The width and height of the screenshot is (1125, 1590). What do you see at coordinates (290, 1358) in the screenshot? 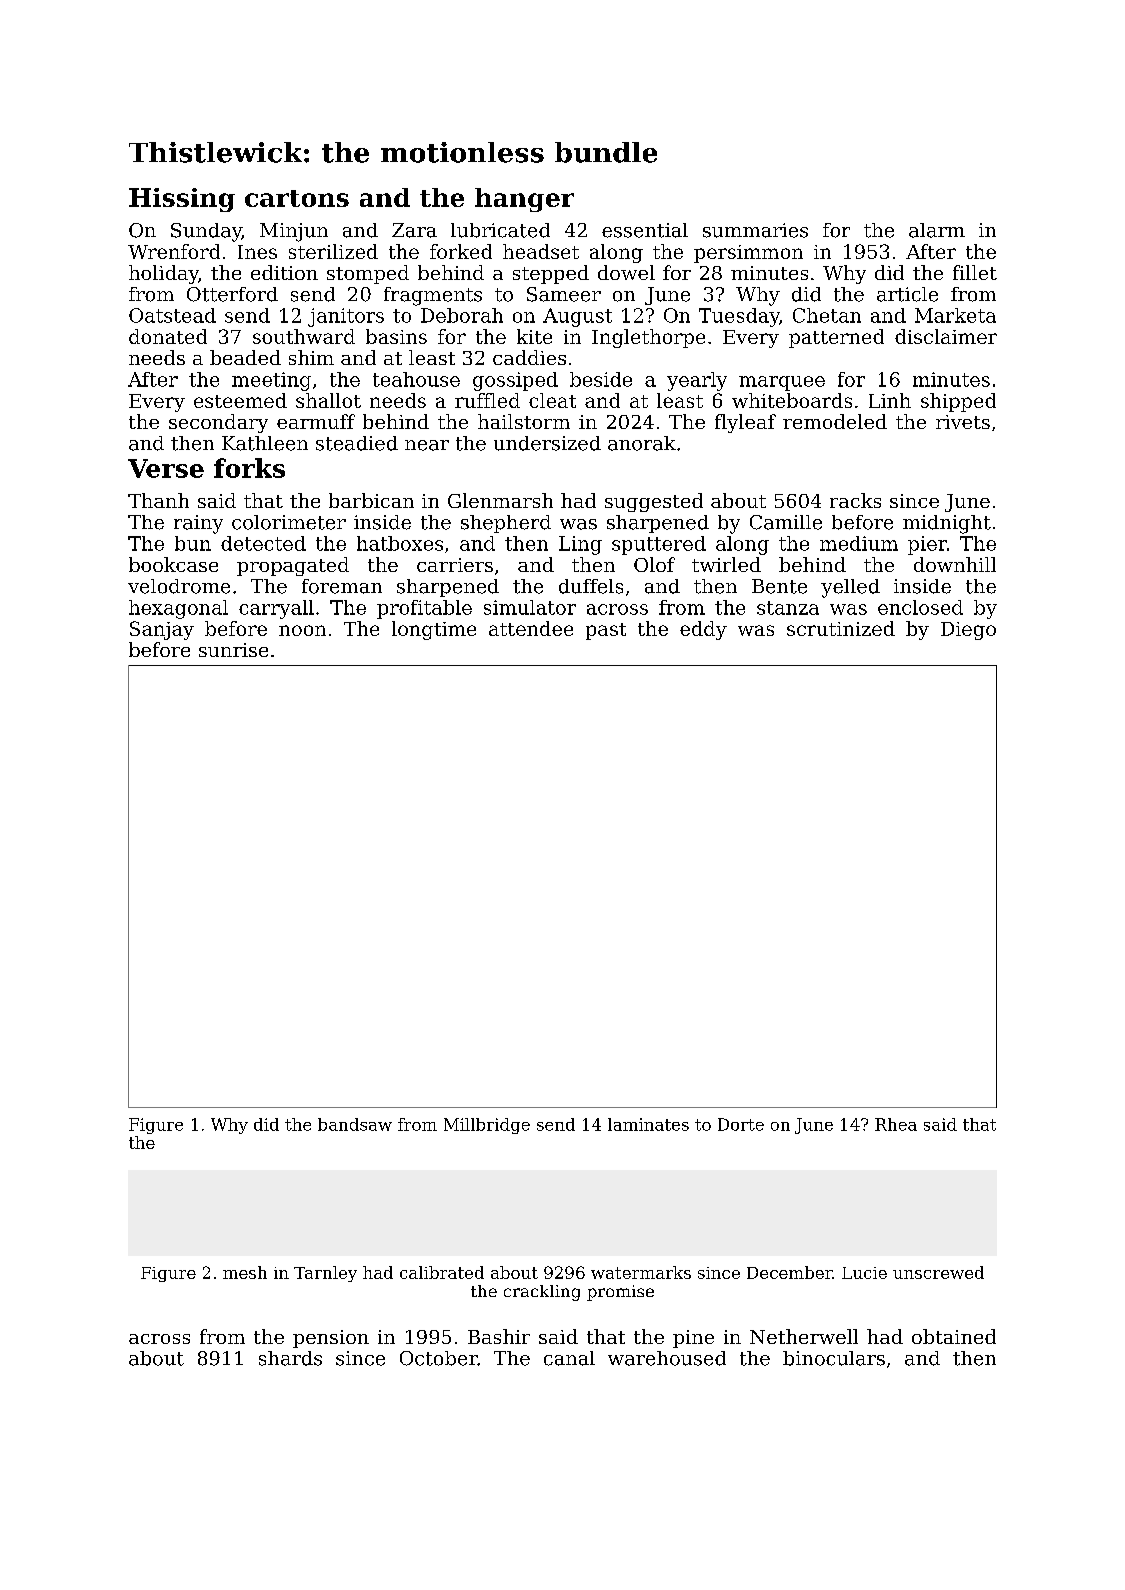
I see `shards` at bounding box center [290, 1358].
